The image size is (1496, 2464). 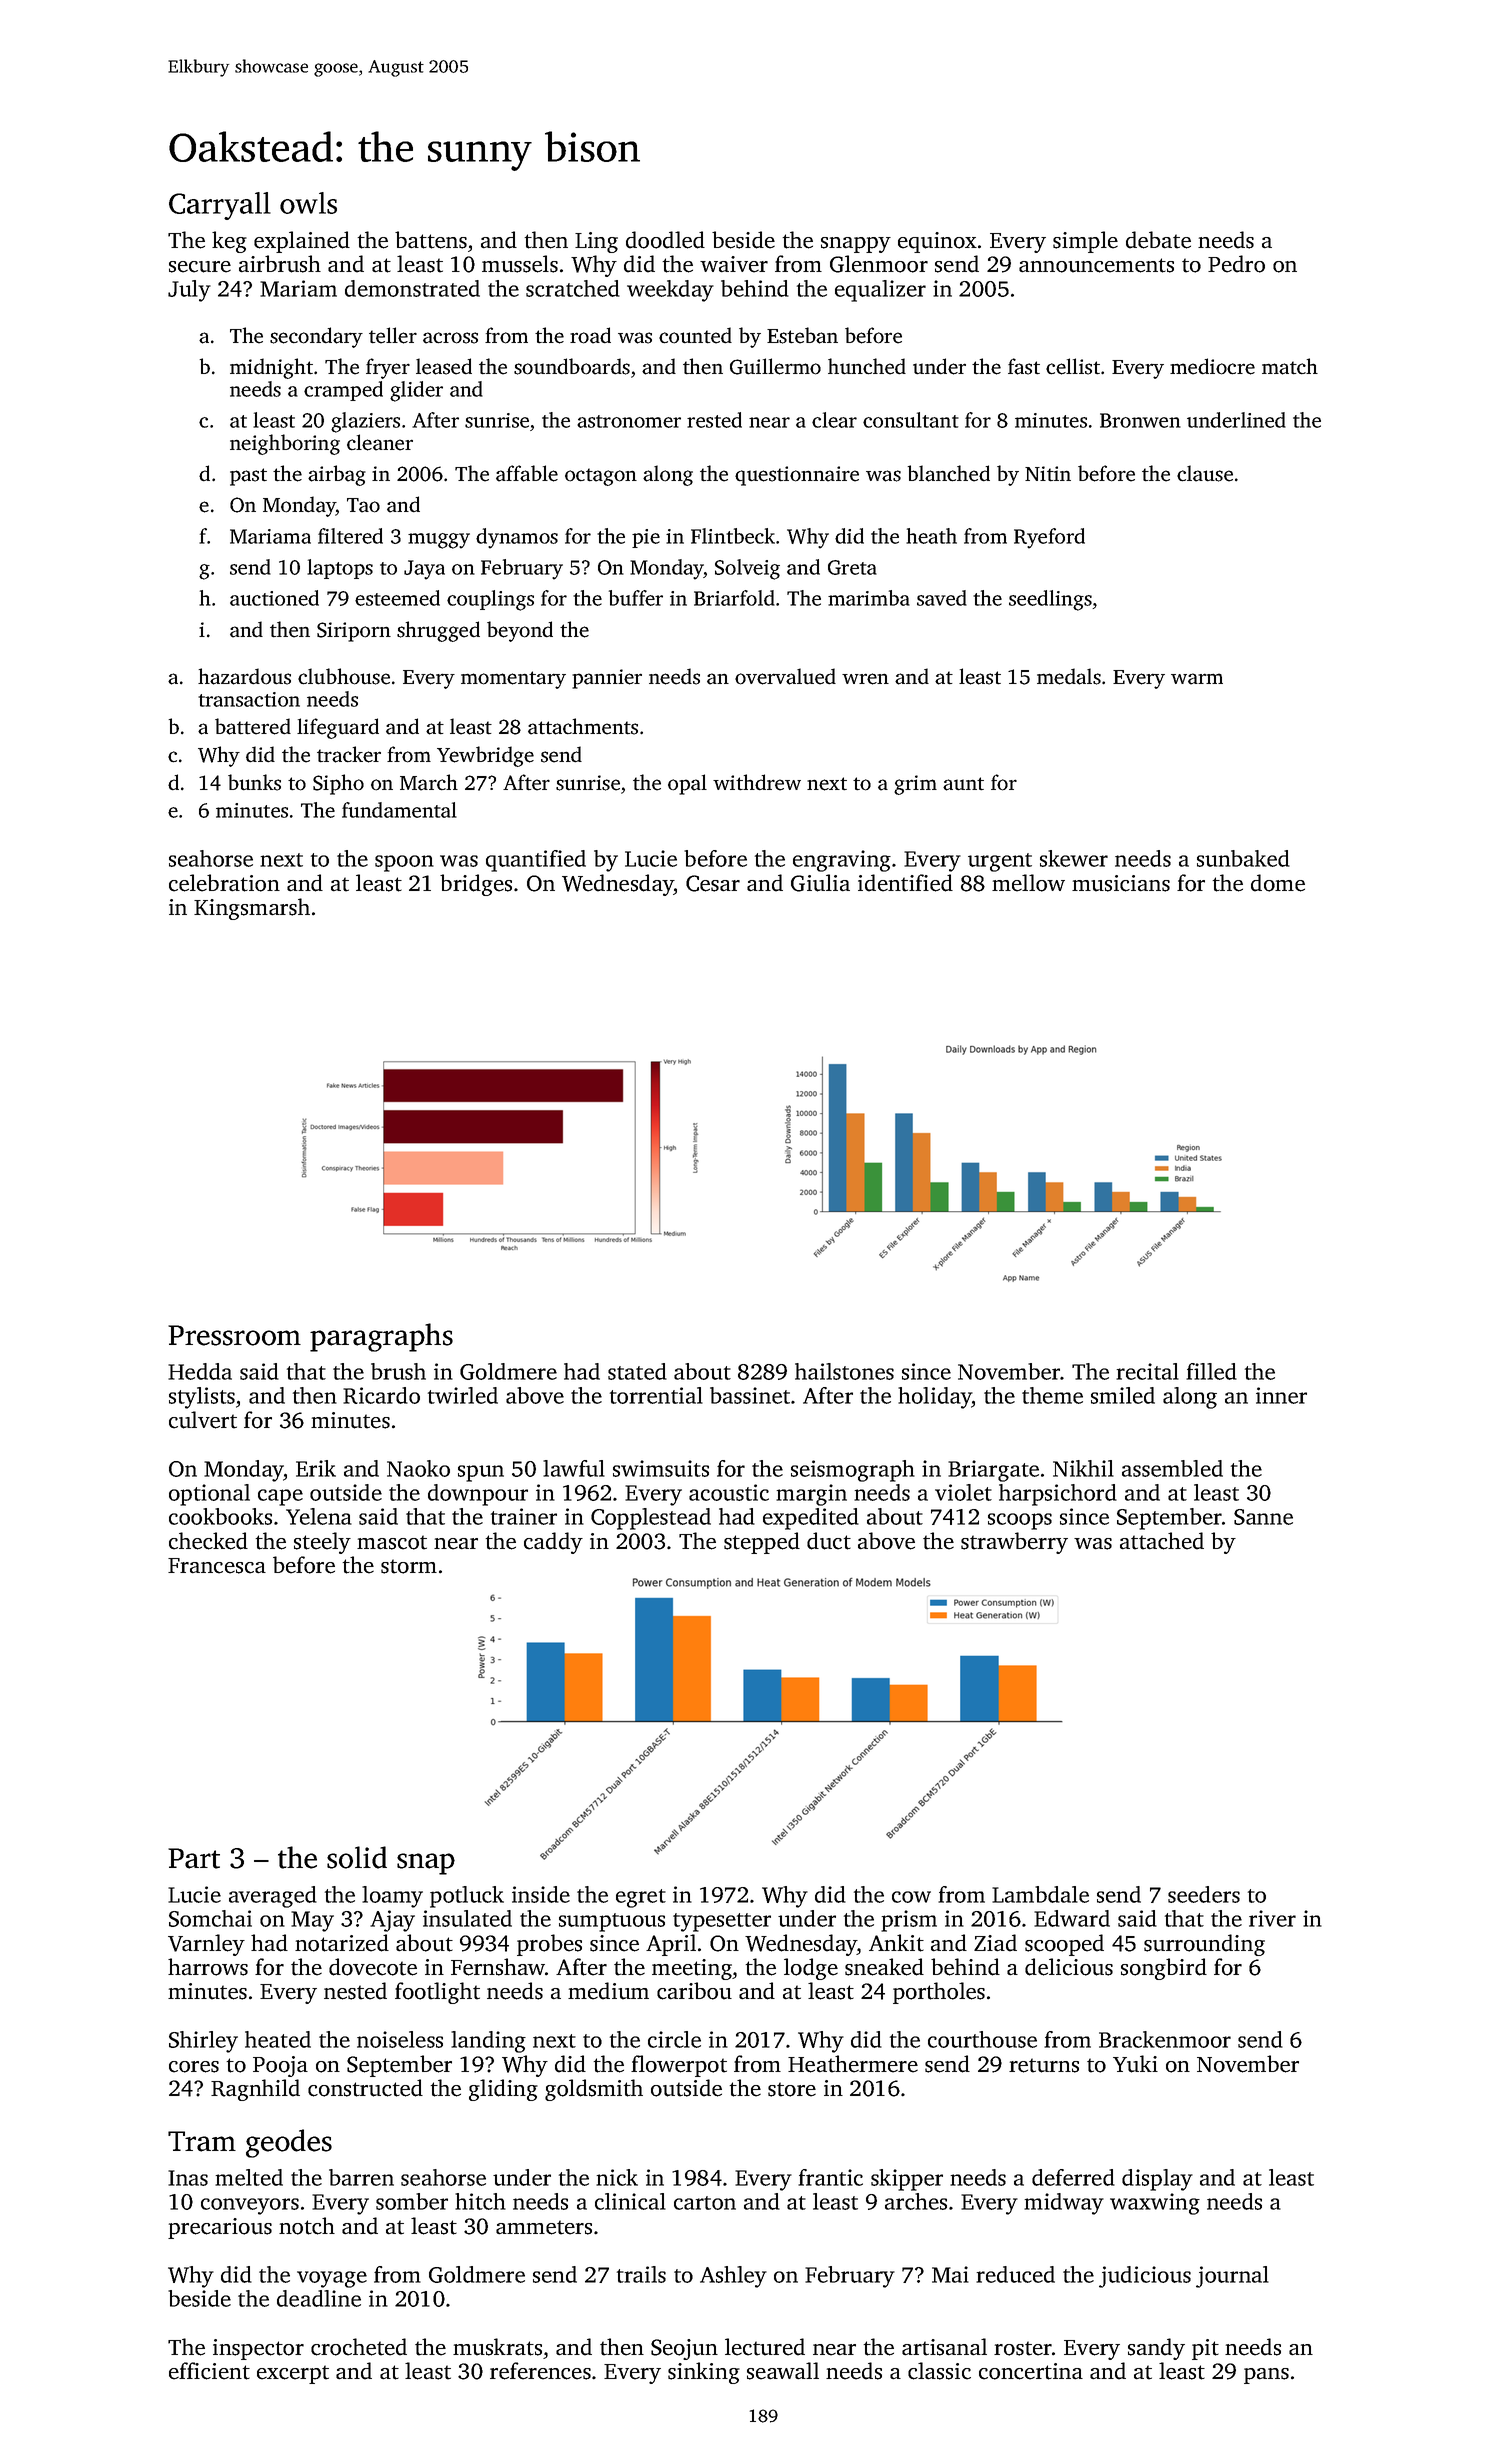 I want to click on inner, so click(x=1281, y=1395).
